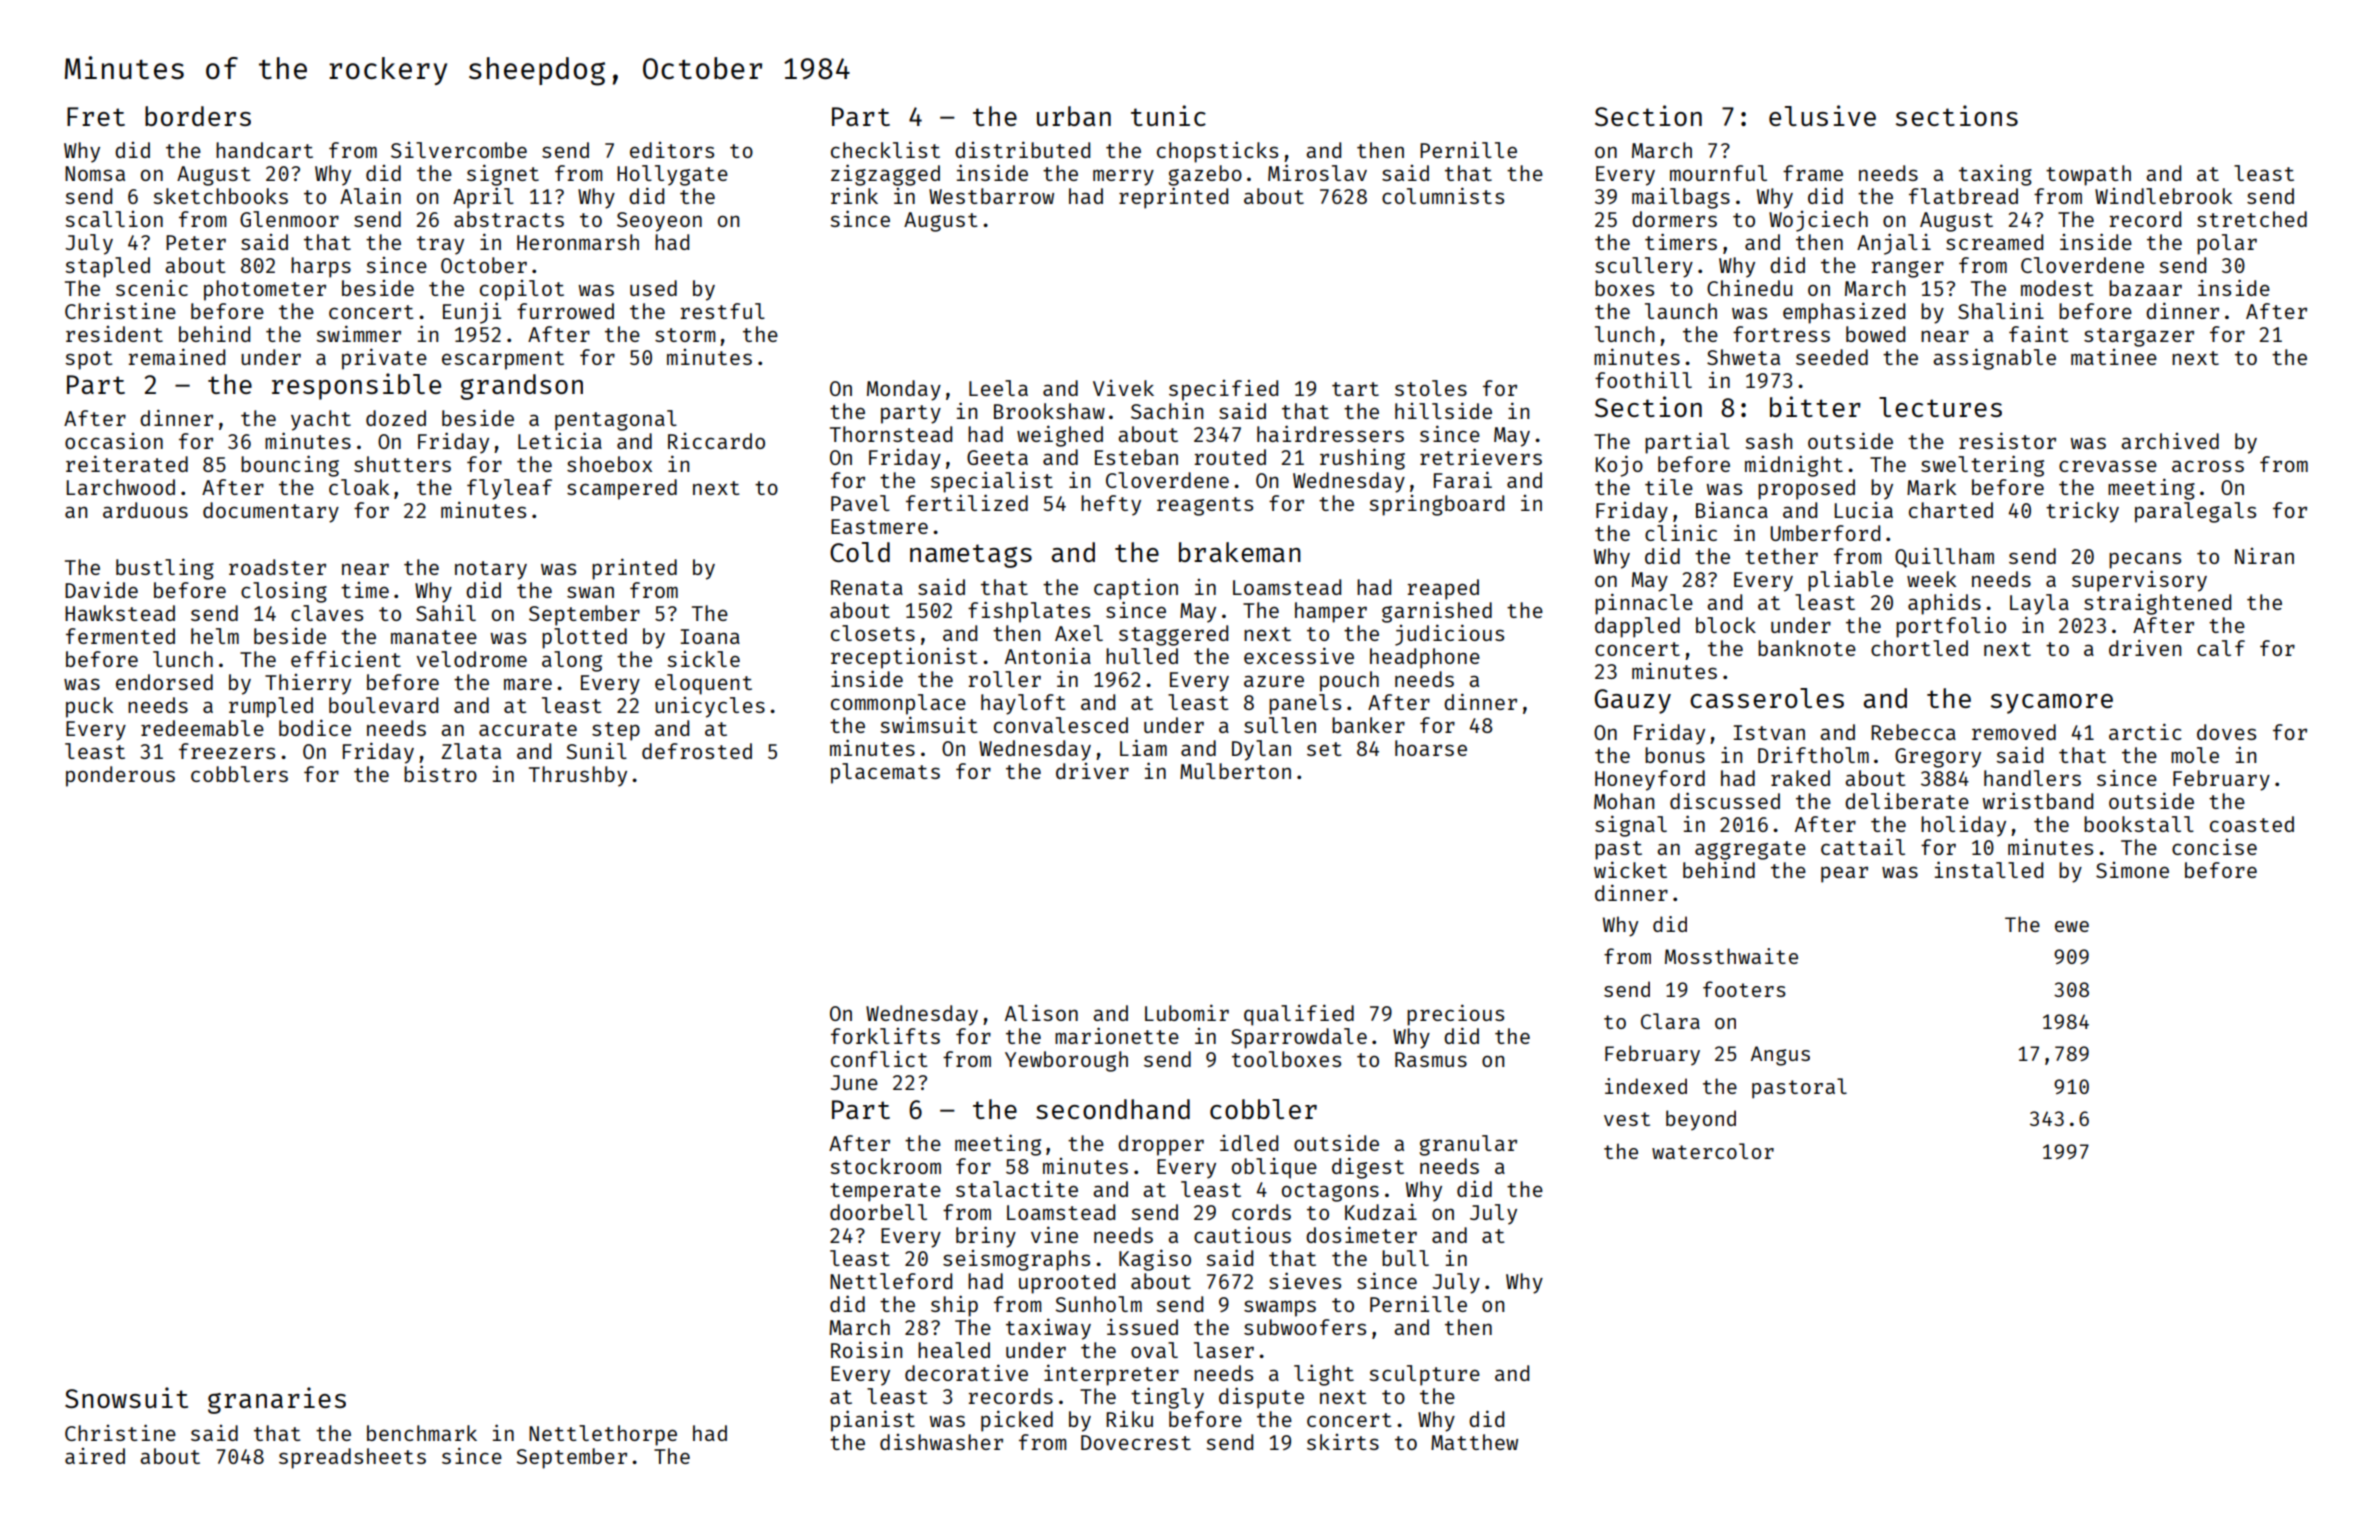 This image has width=2380, height=1540. Describe the element at coordinates (1343, 1442) in the image. I see `skirts` at that location.
